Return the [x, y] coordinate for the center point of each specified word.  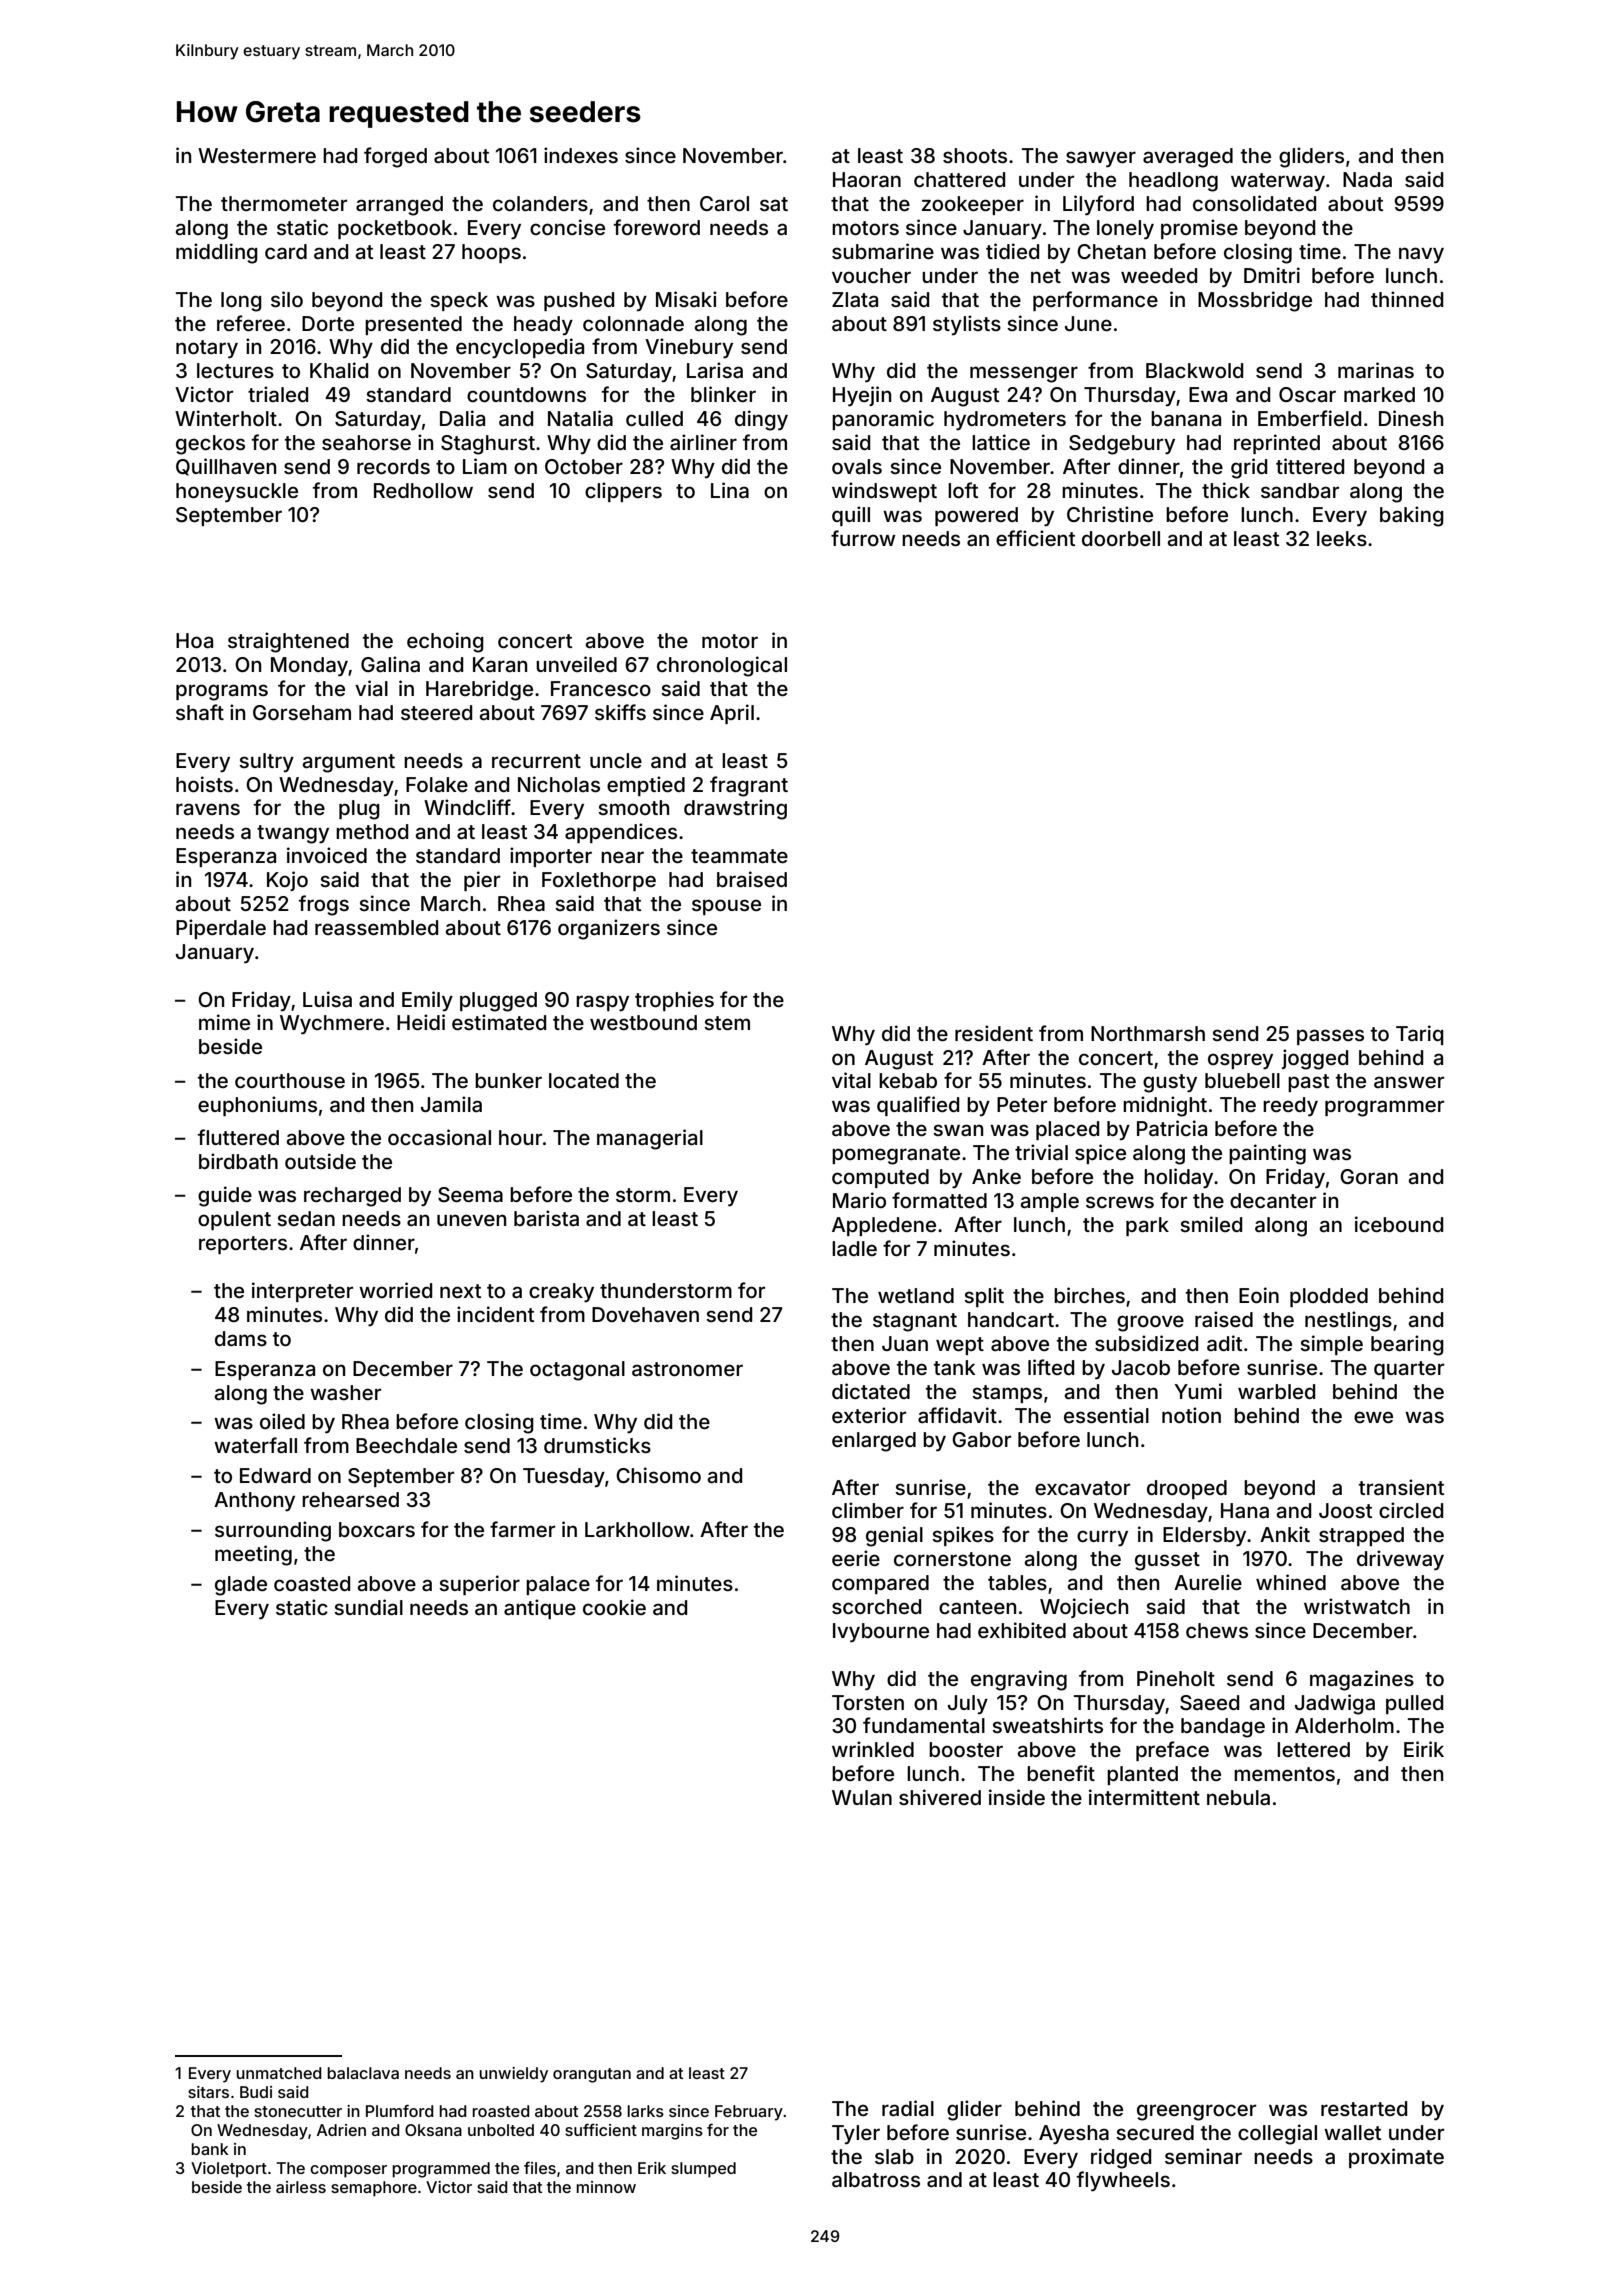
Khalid [339, 370]
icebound [1399, 1224]
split [984, 1297]
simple [1331, 1345]
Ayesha [1074, 2134]
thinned [1407, 299]
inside [1017, 1797]
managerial [650, 1139]
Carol [724, 203]
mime [224, 1022]
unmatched [278, 2073]
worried [395, 1290]
